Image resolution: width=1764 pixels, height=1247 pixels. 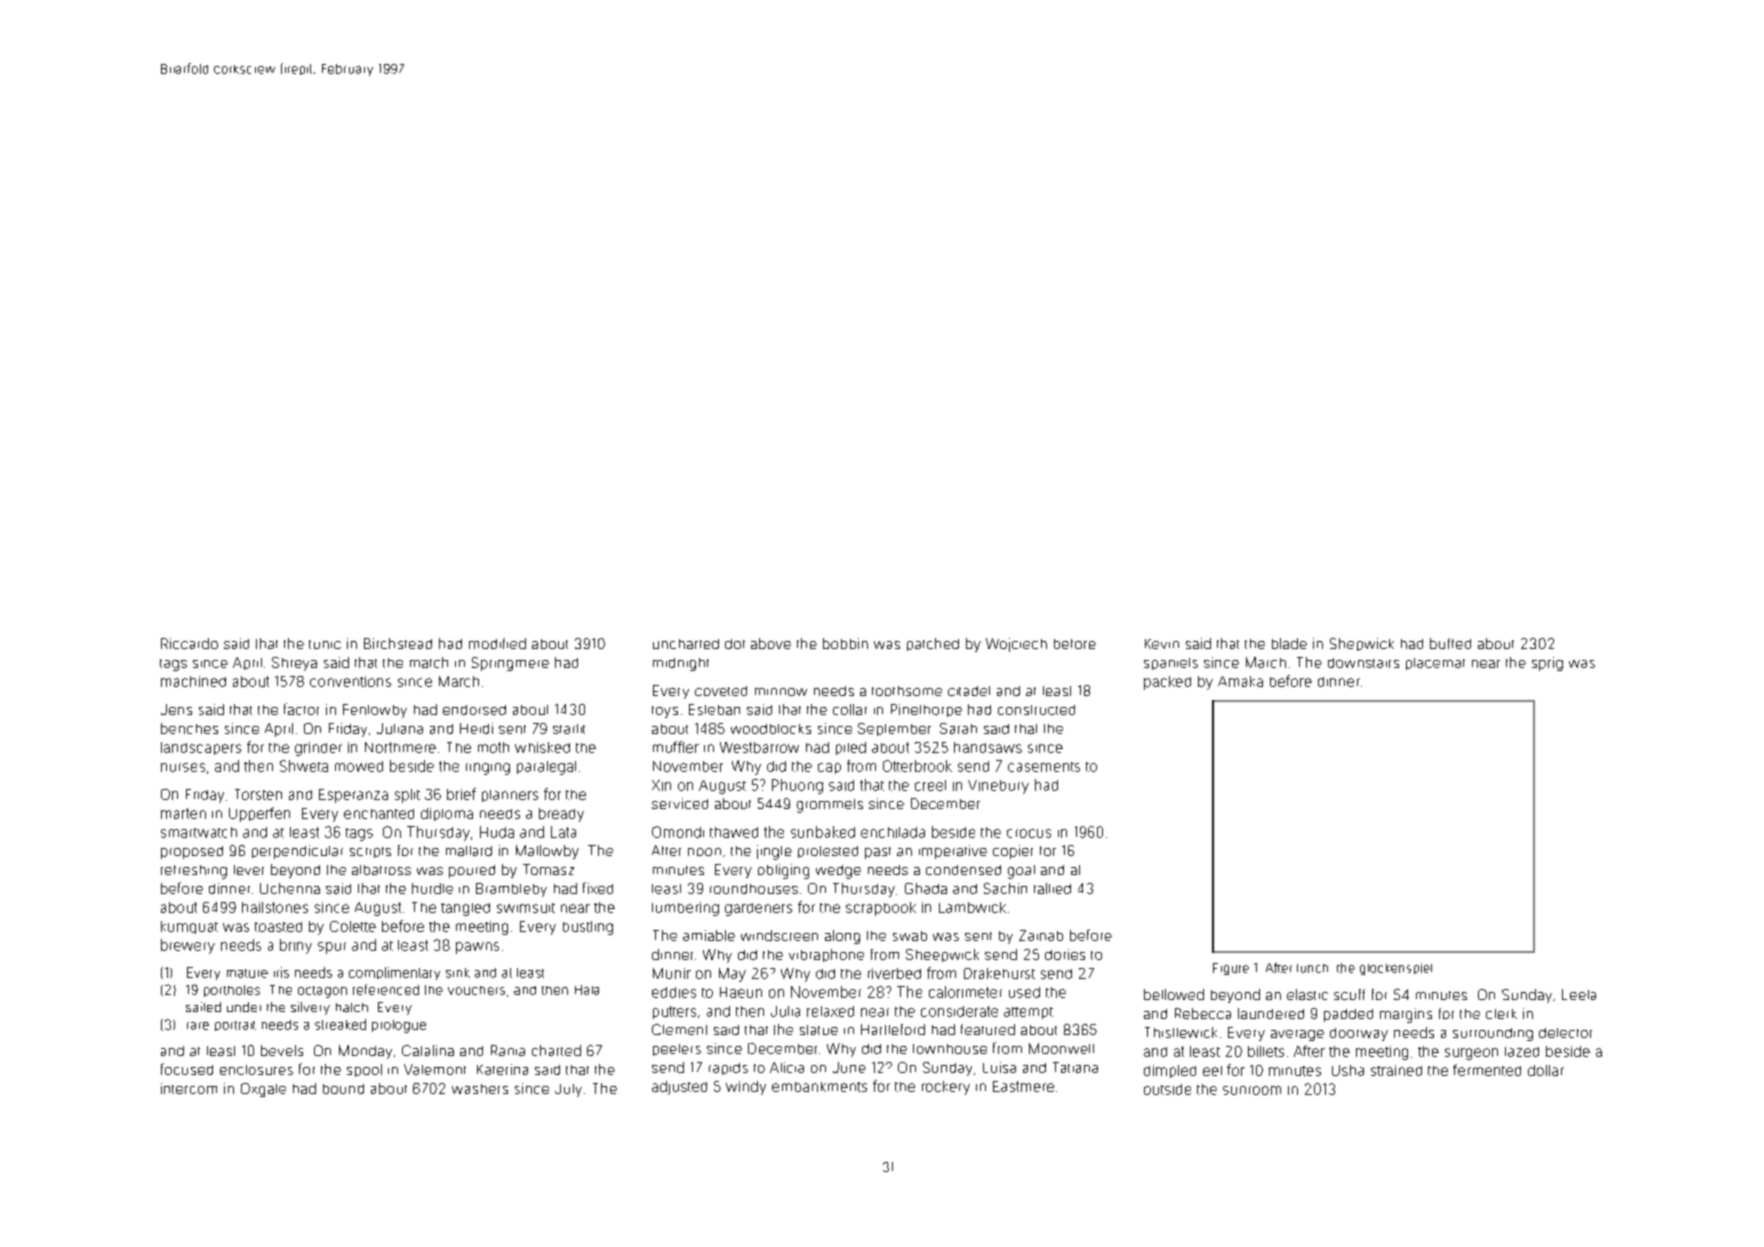 What do you see at coordinates (256, 1070) in the page?
I see `enclosures` at bounding box center [256, 1070].
